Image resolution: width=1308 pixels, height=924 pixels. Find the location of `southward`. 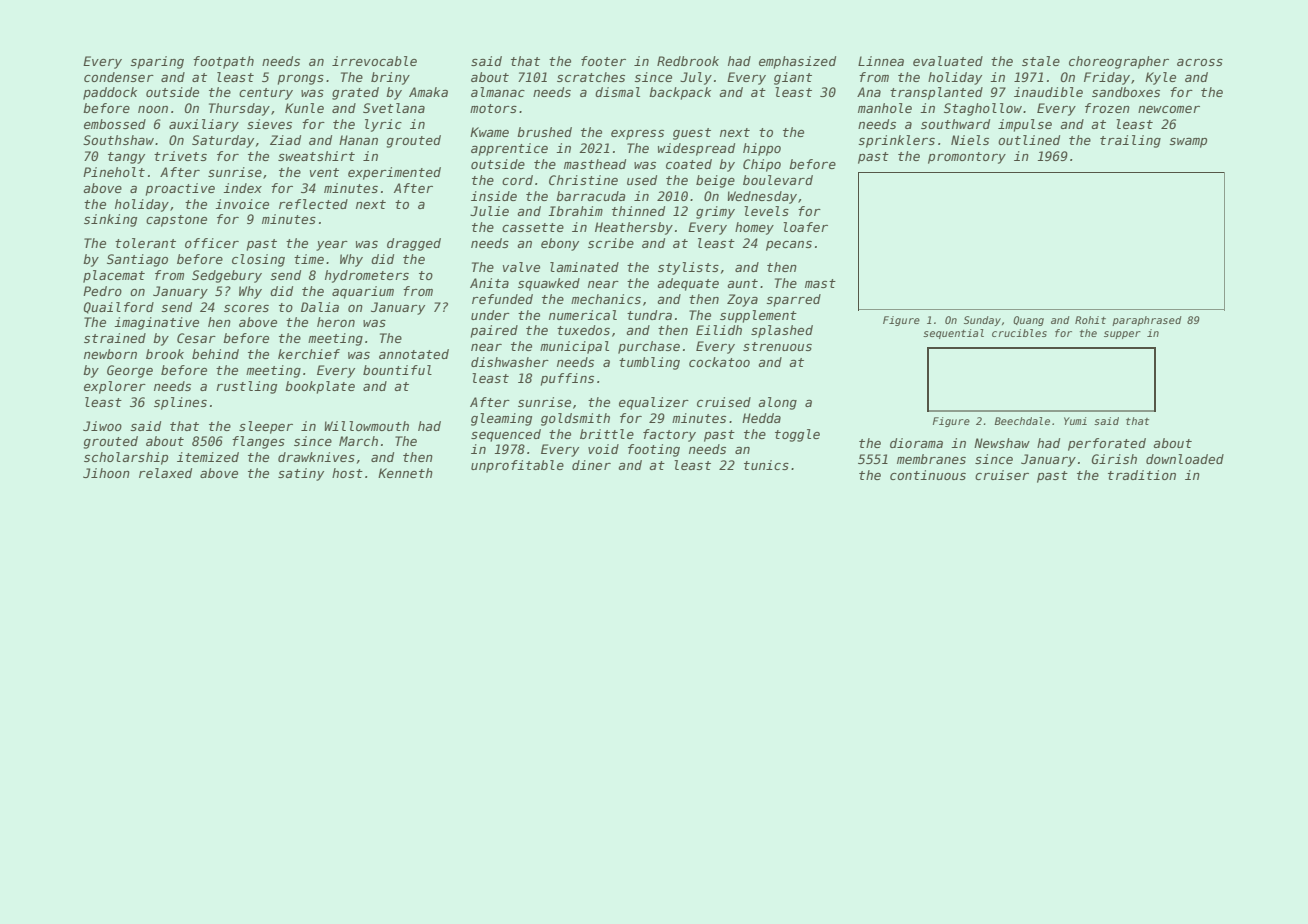

southward is located at coordinates (955, 124).
